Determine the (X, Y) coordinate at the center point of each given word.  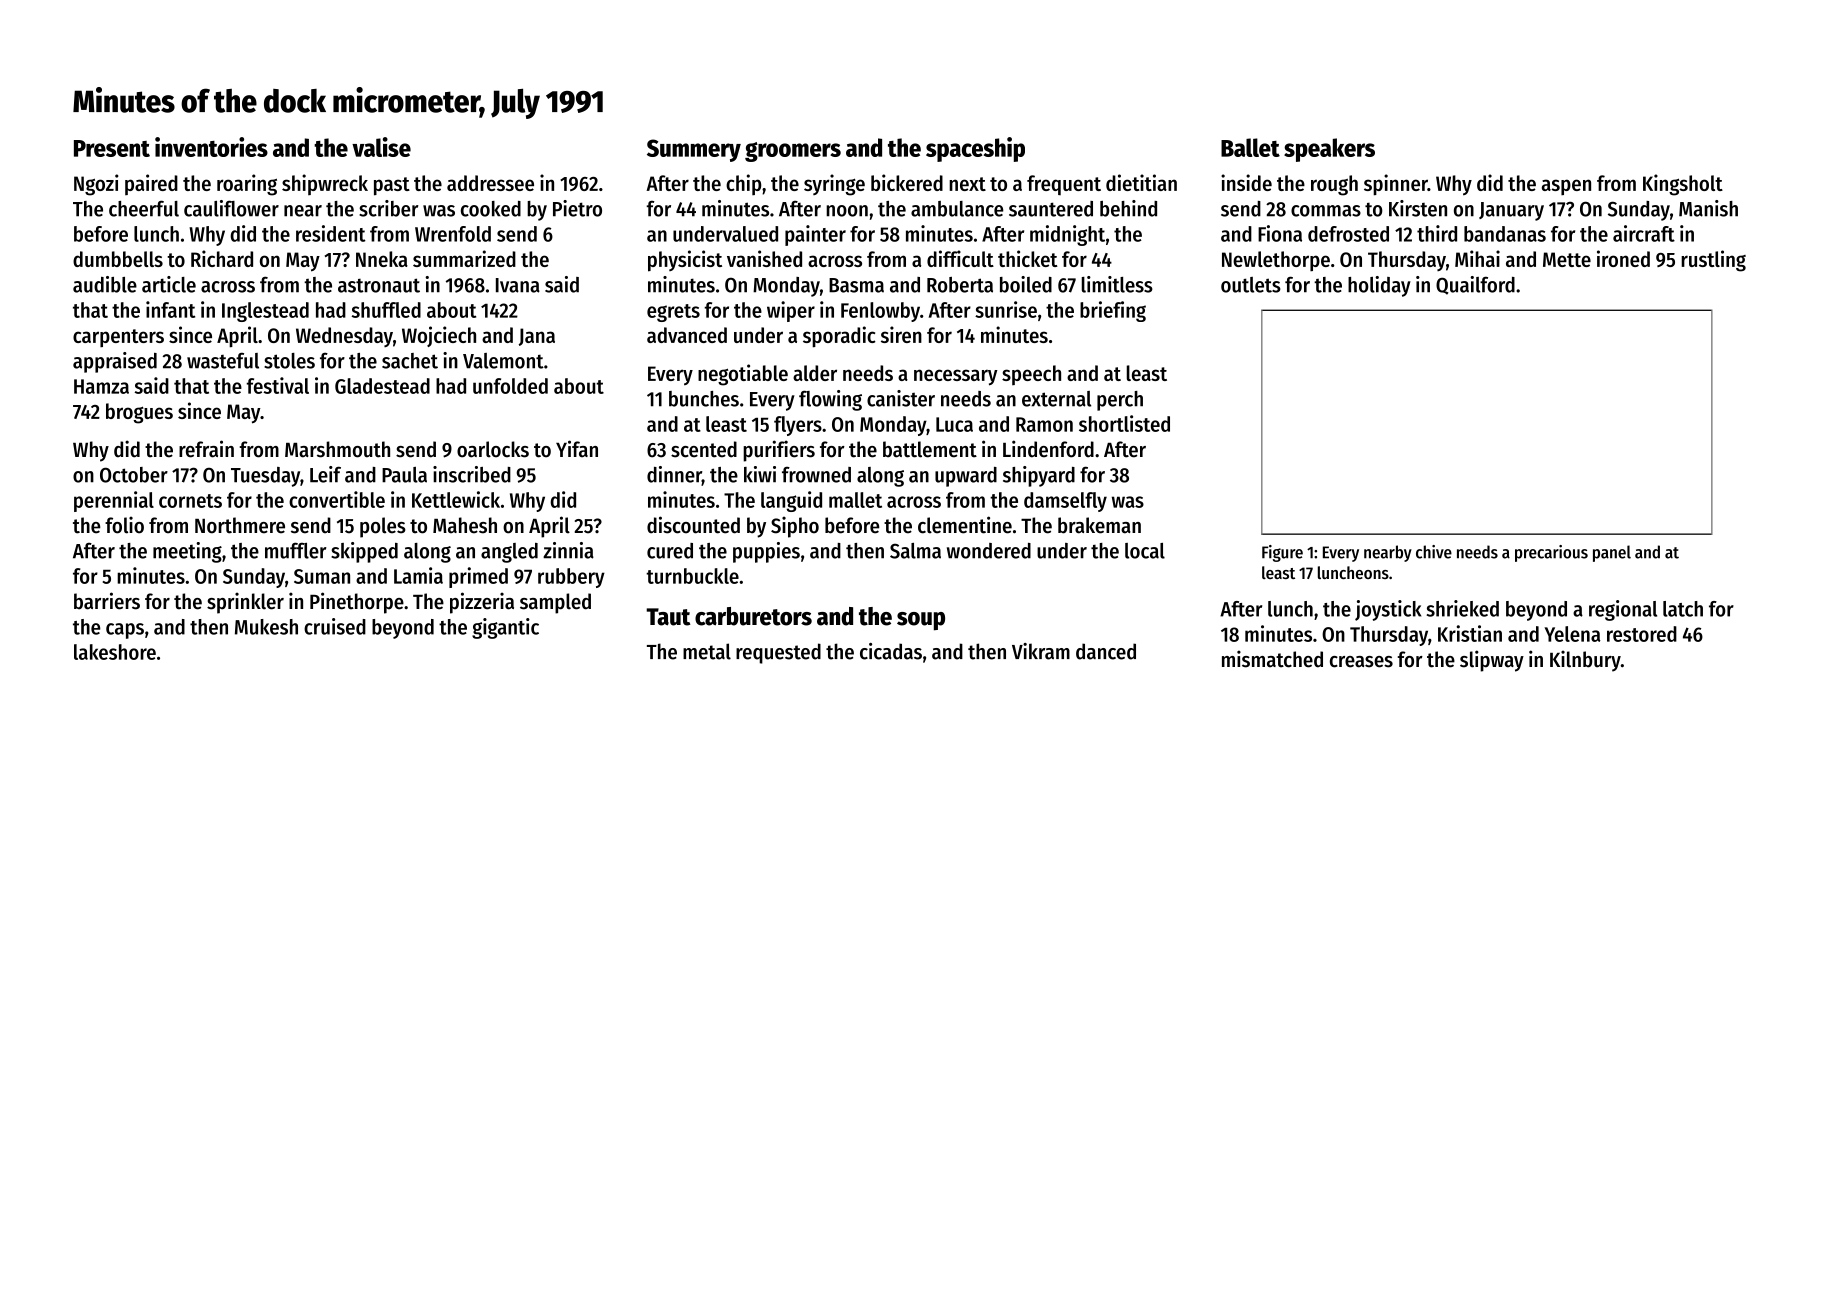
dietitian (1141, 182)
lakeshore (115, 652)
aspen (1566, 187)
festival (277, 385)
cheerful (144, 208)
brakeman (1099, 525)
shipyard (1039, 476)
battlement (930, 449)
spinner (1396, 185)
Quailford (1475, 285)
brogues (139, 413)
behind (1128, 208)
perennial (114, 501)
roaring (247, 185)
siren (901, 334)
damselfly (1065, 502)
